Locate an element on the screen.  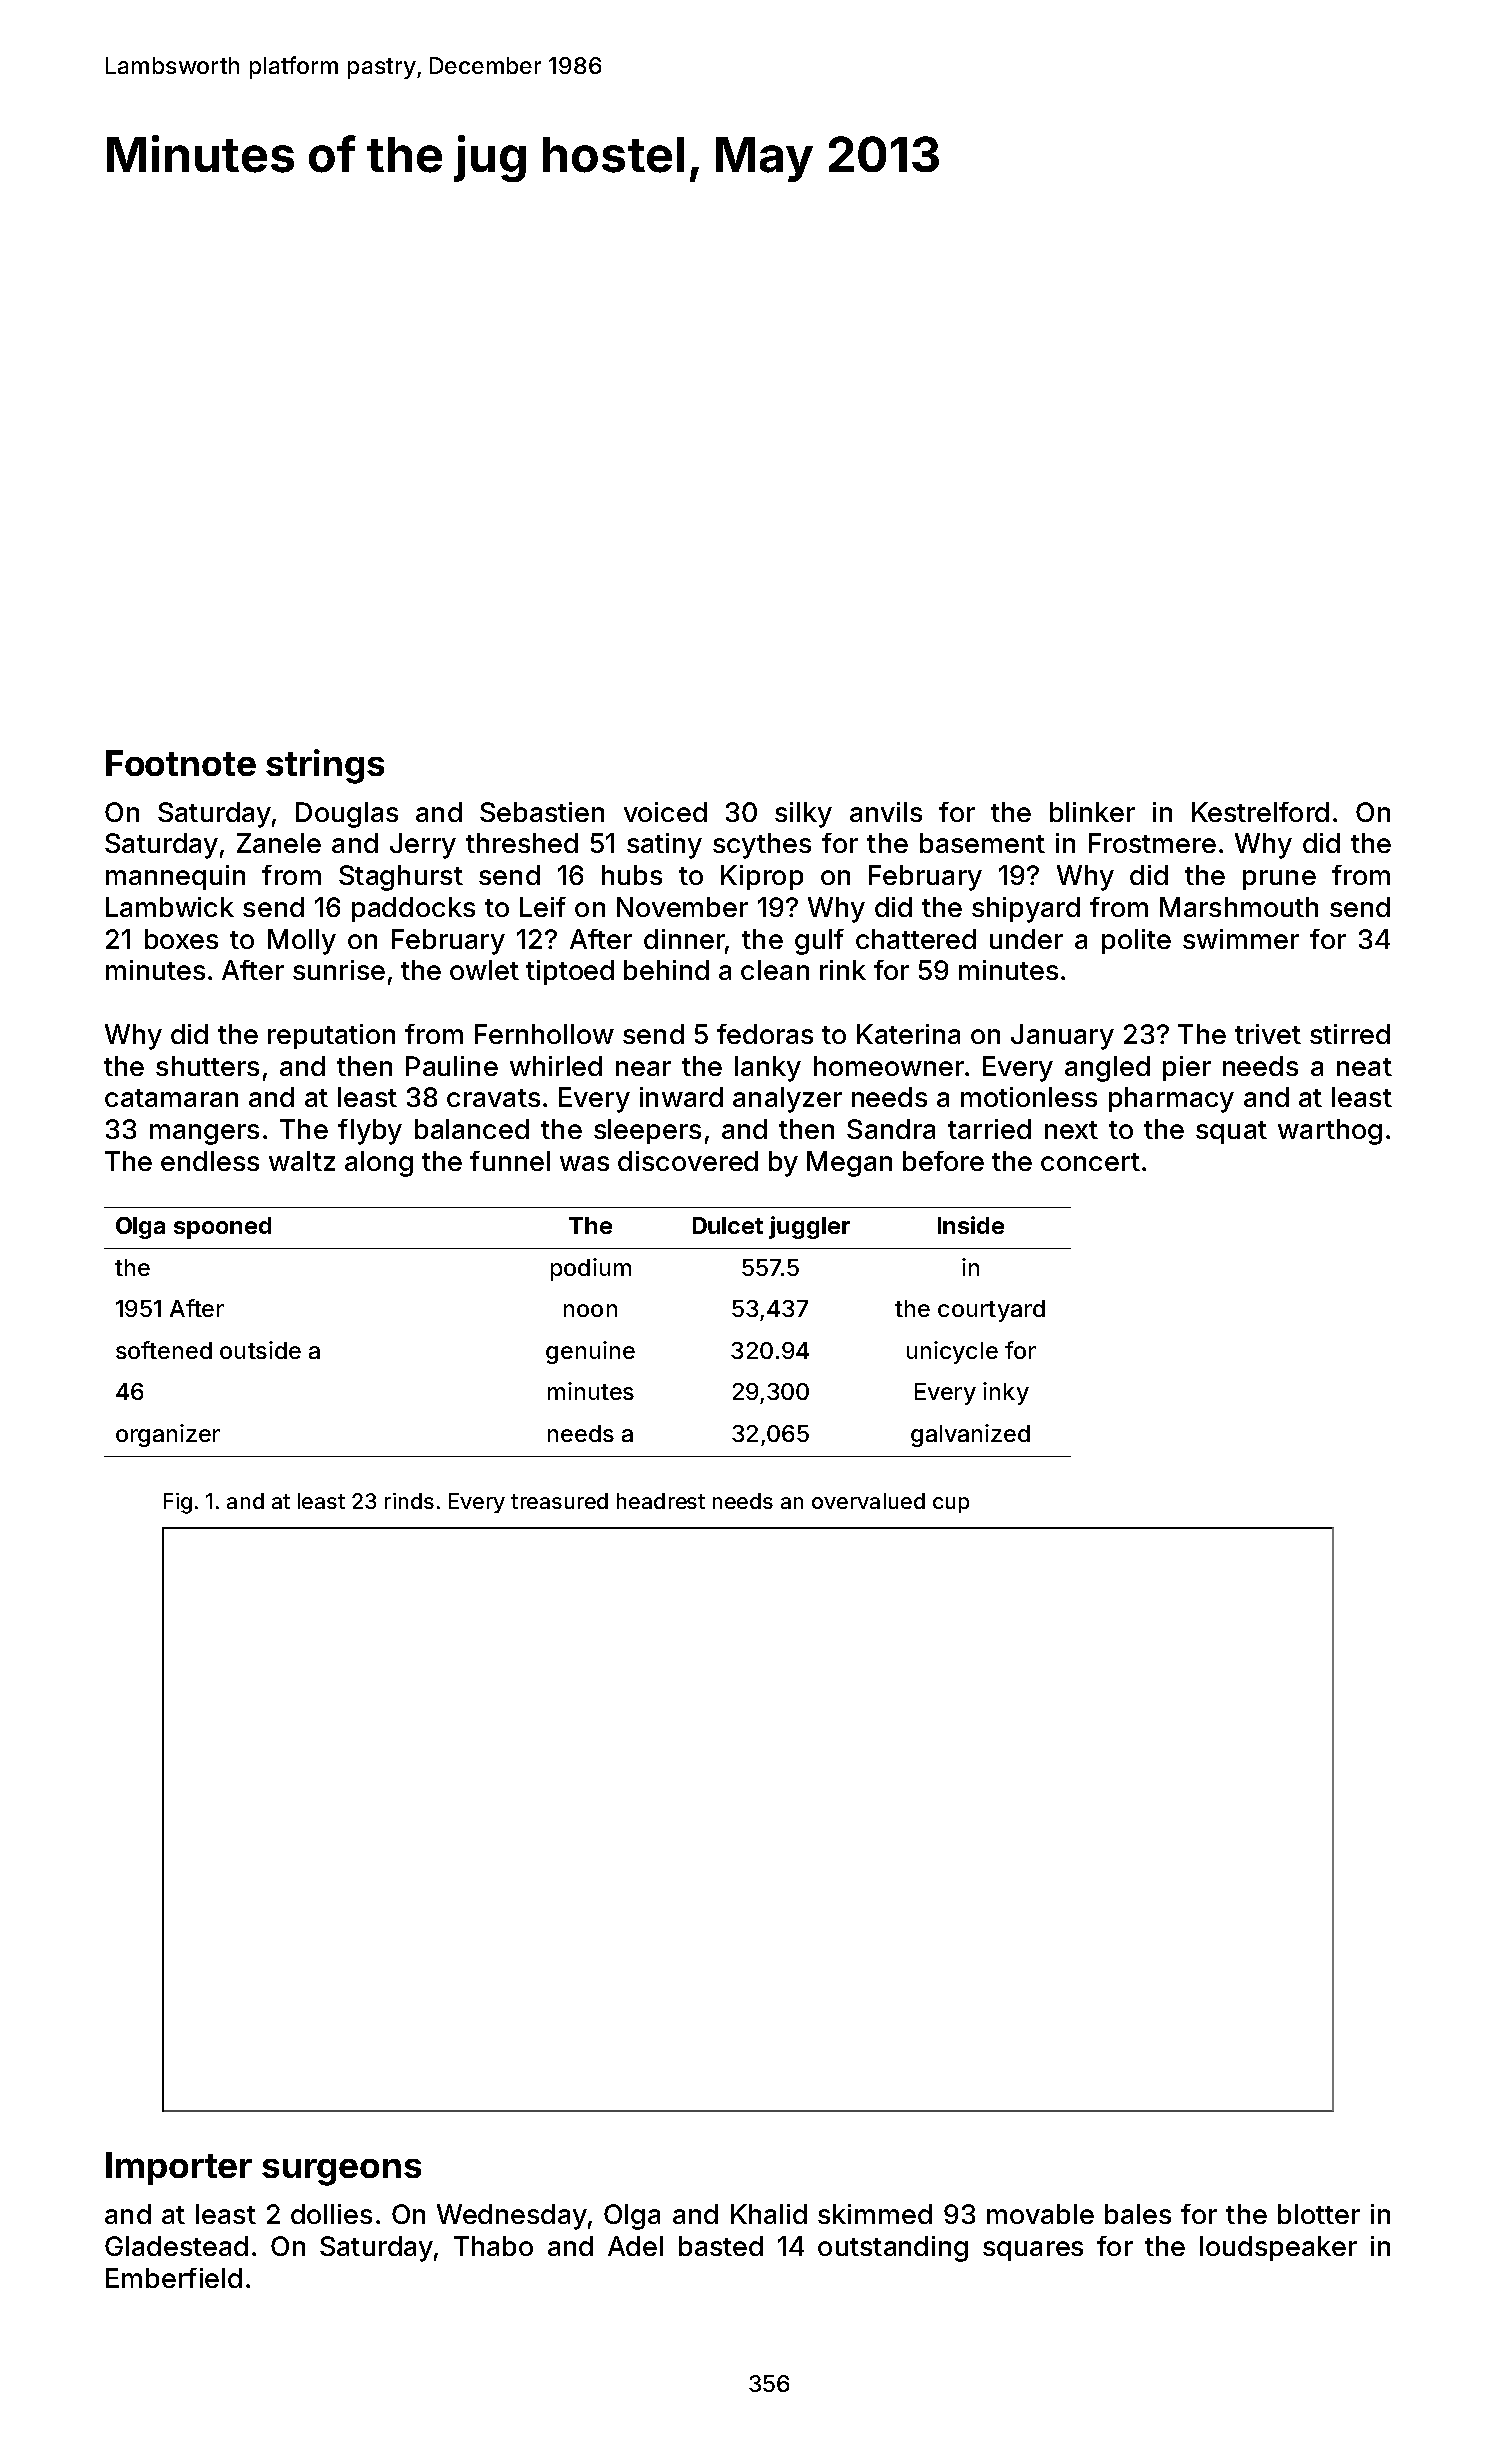
catamaran is located at coordinates (171, 1098).
